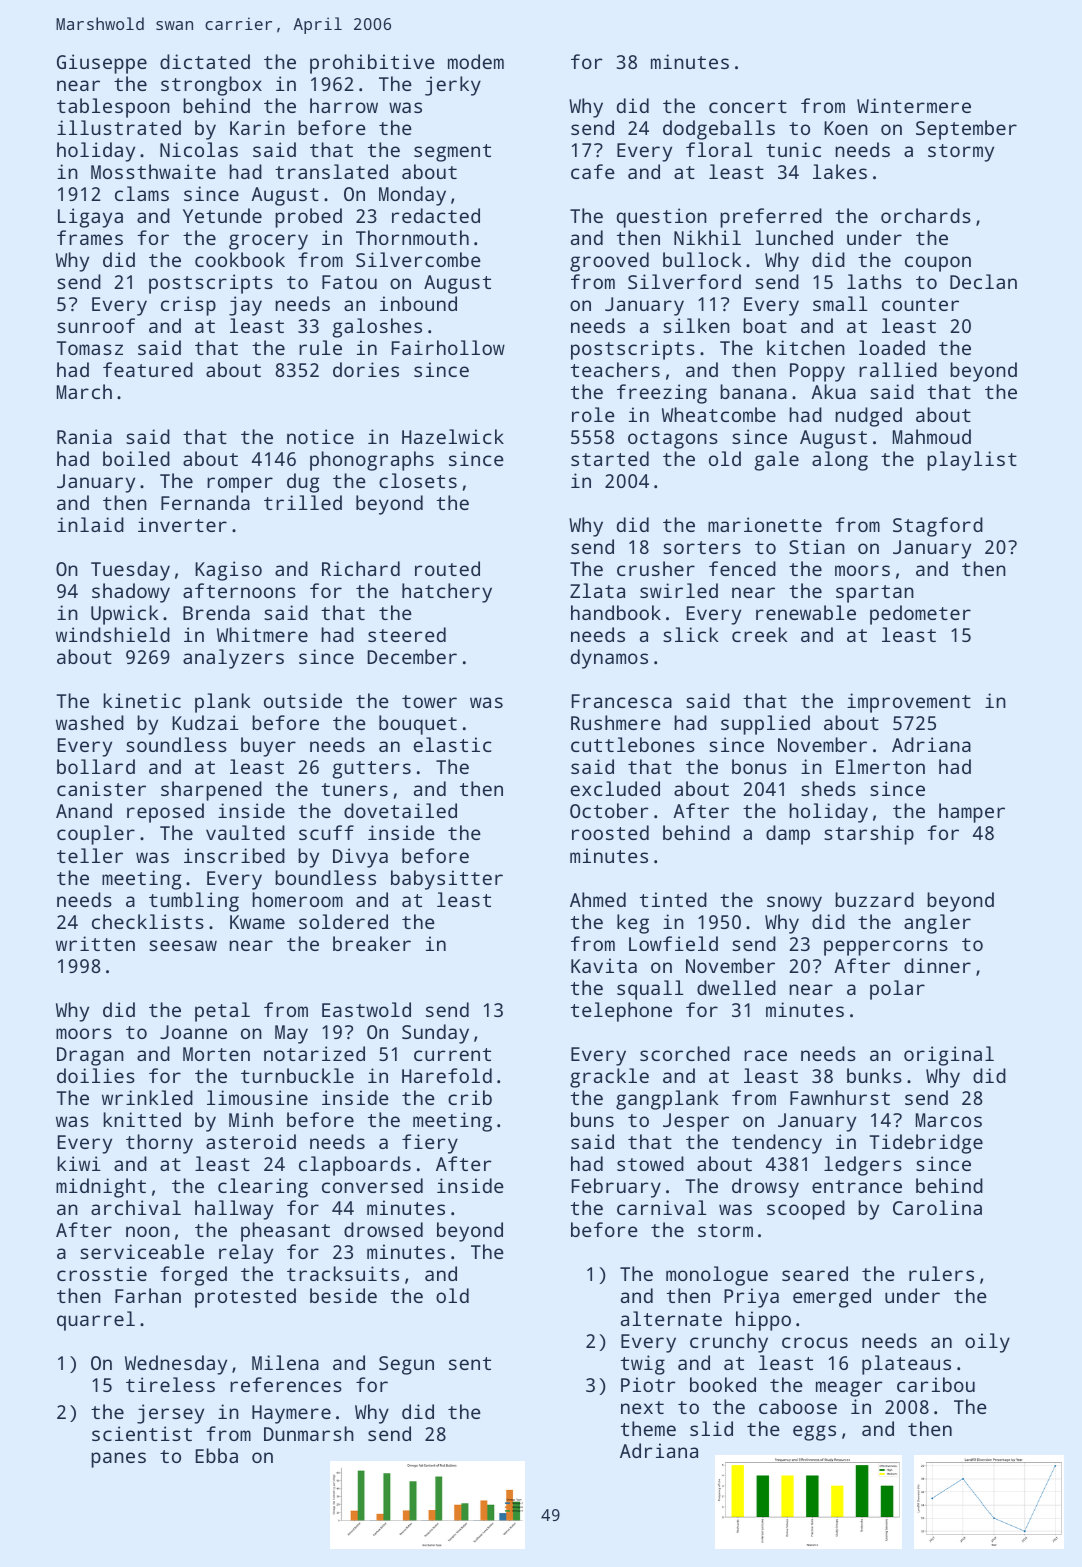  Describe the element at coordinates (914, 105) in the document. I see `Wintermere` at that location.
